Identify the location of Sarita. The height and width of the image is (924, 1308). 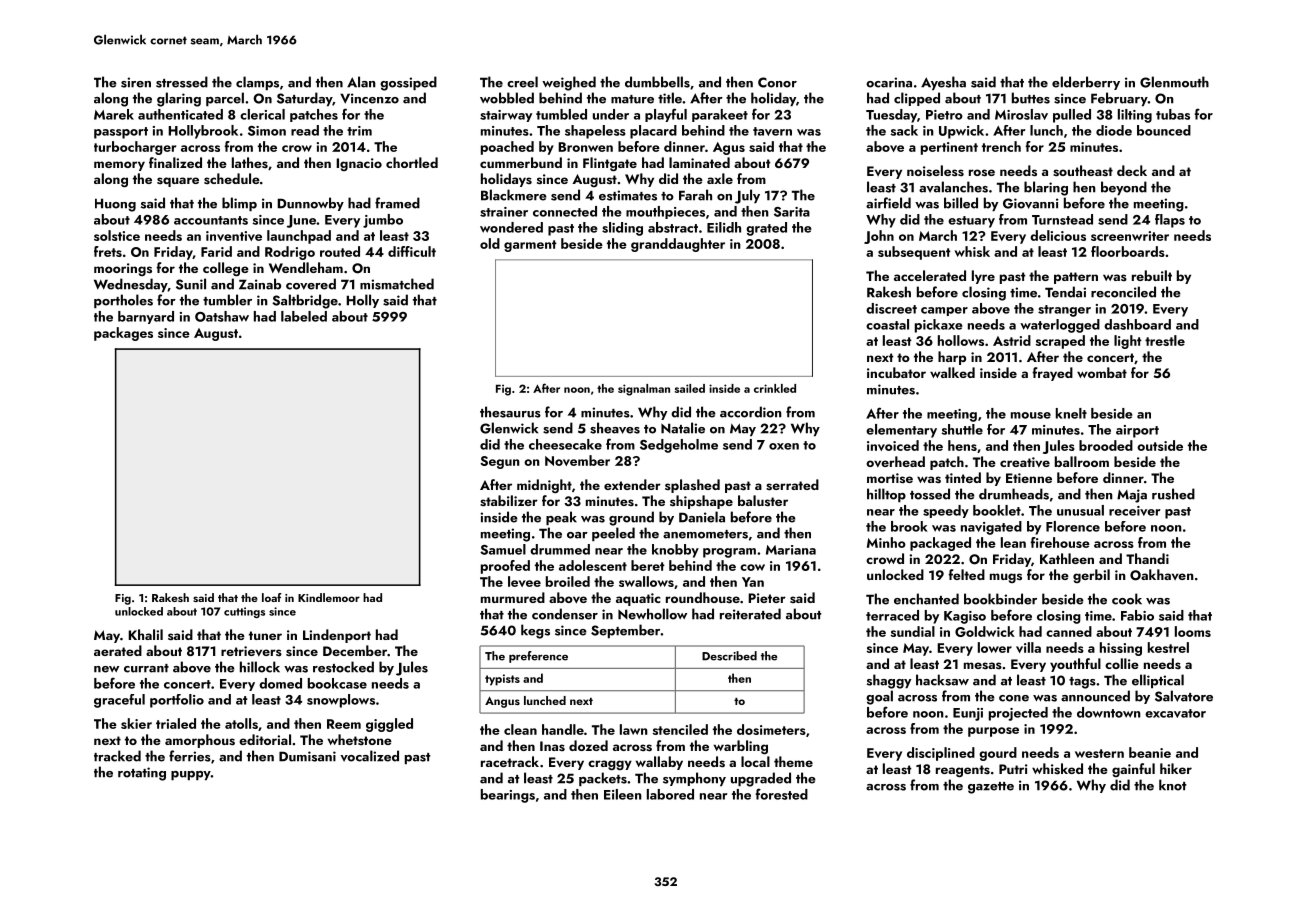
(792, 212).
